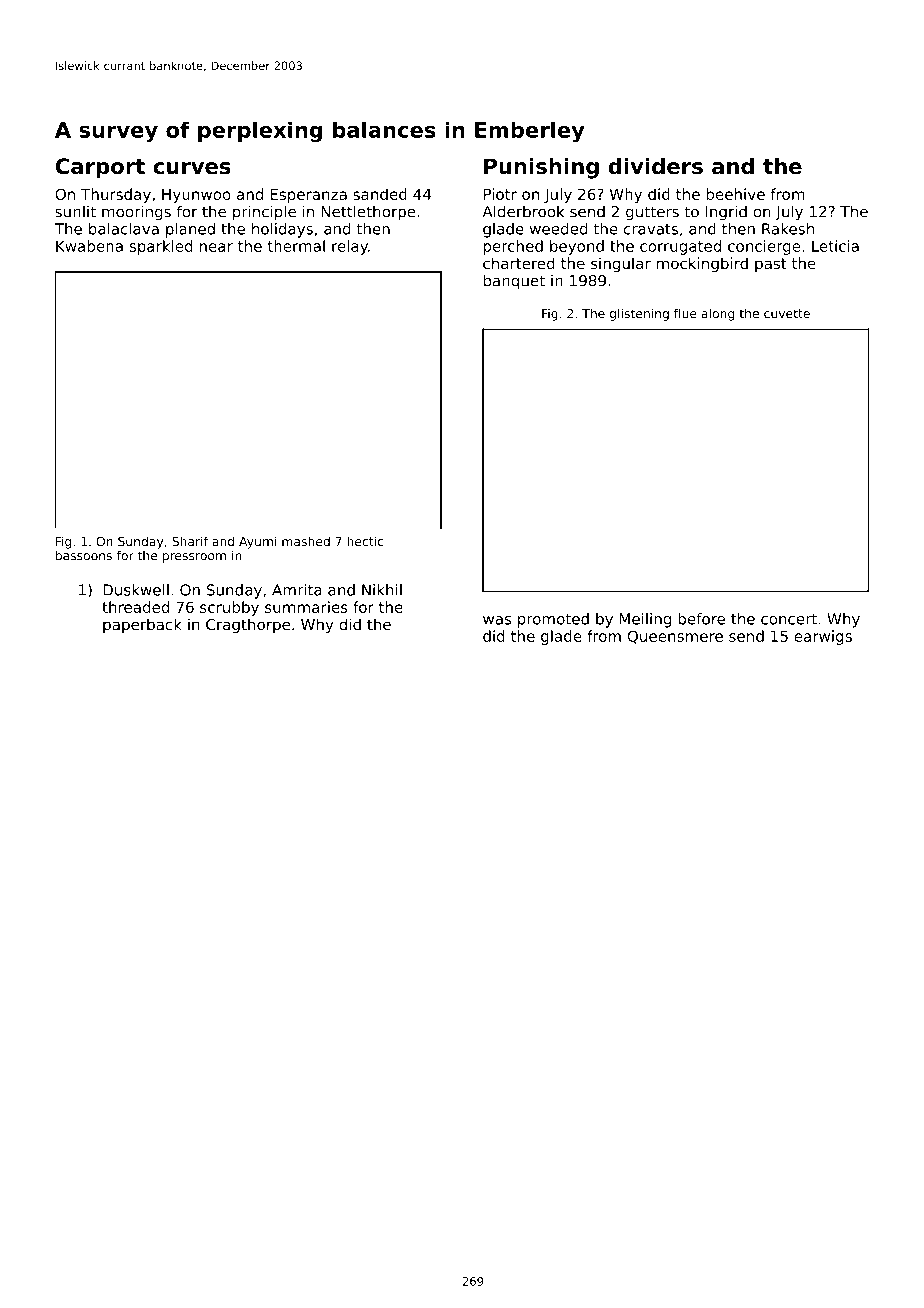  I want to click on Carport, so click(100, 168).
